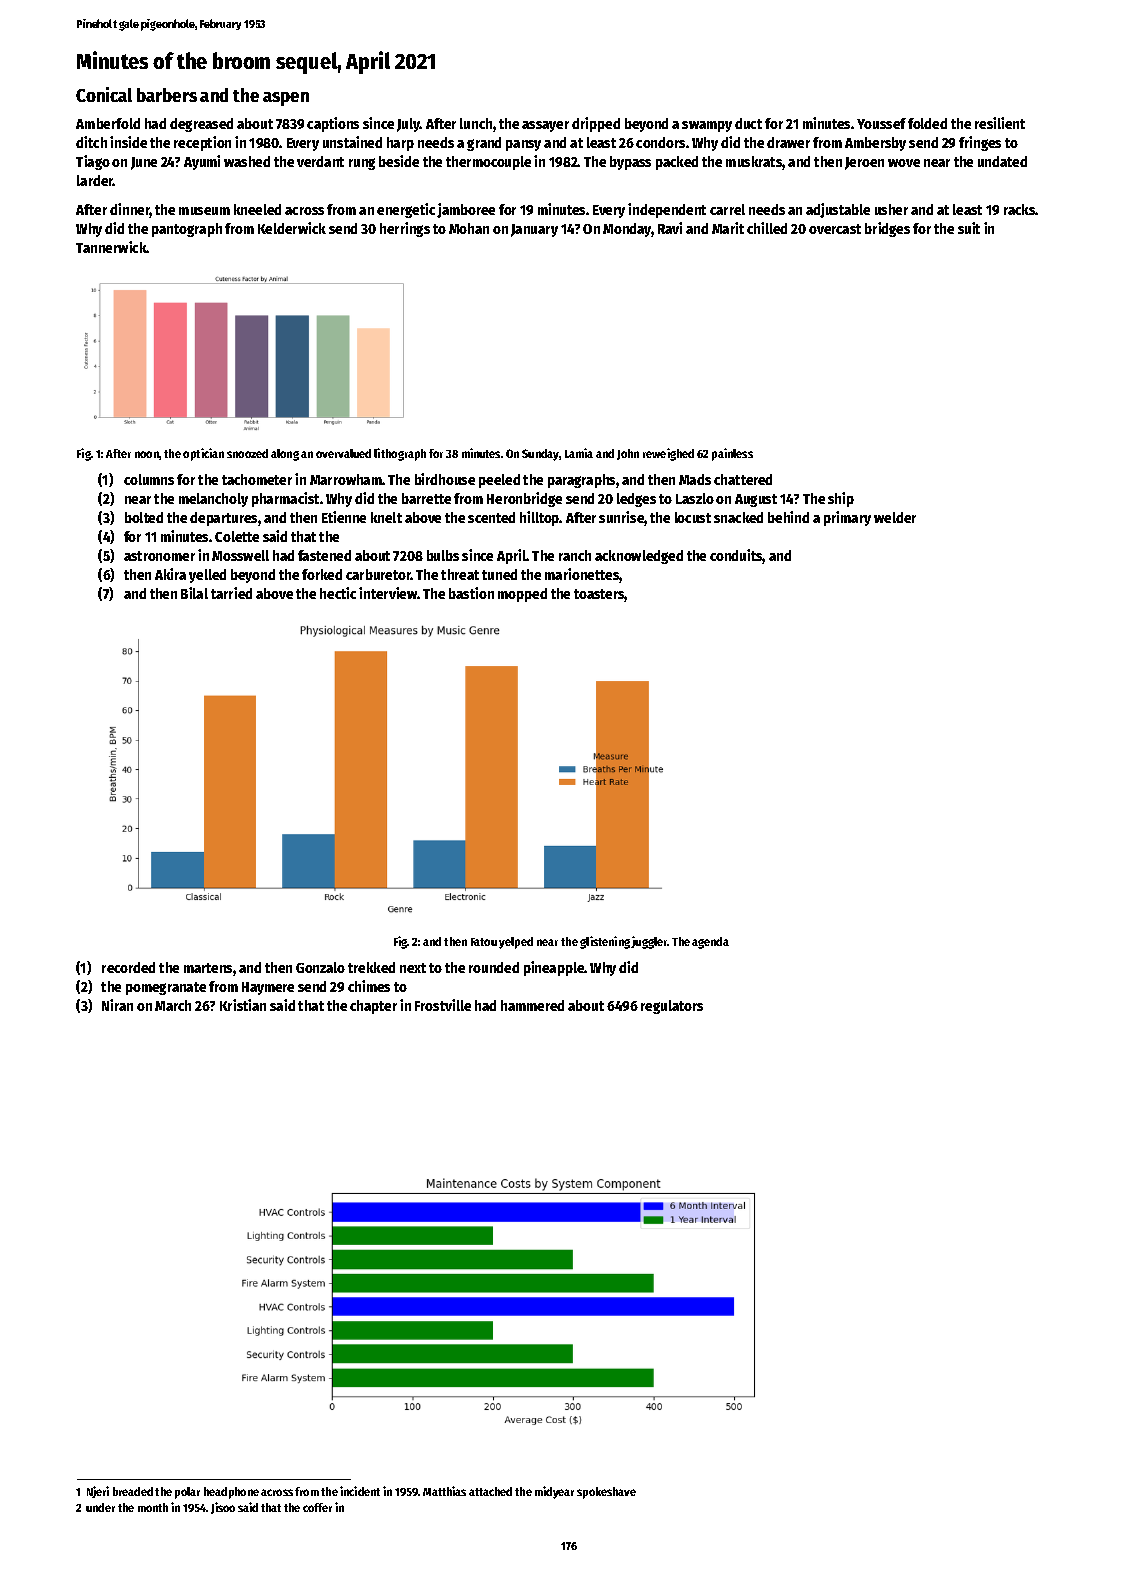  What do you see at coordinates (223, 1508) in the document?
I see `Jisoo` at bounding box center [223, 1508].
